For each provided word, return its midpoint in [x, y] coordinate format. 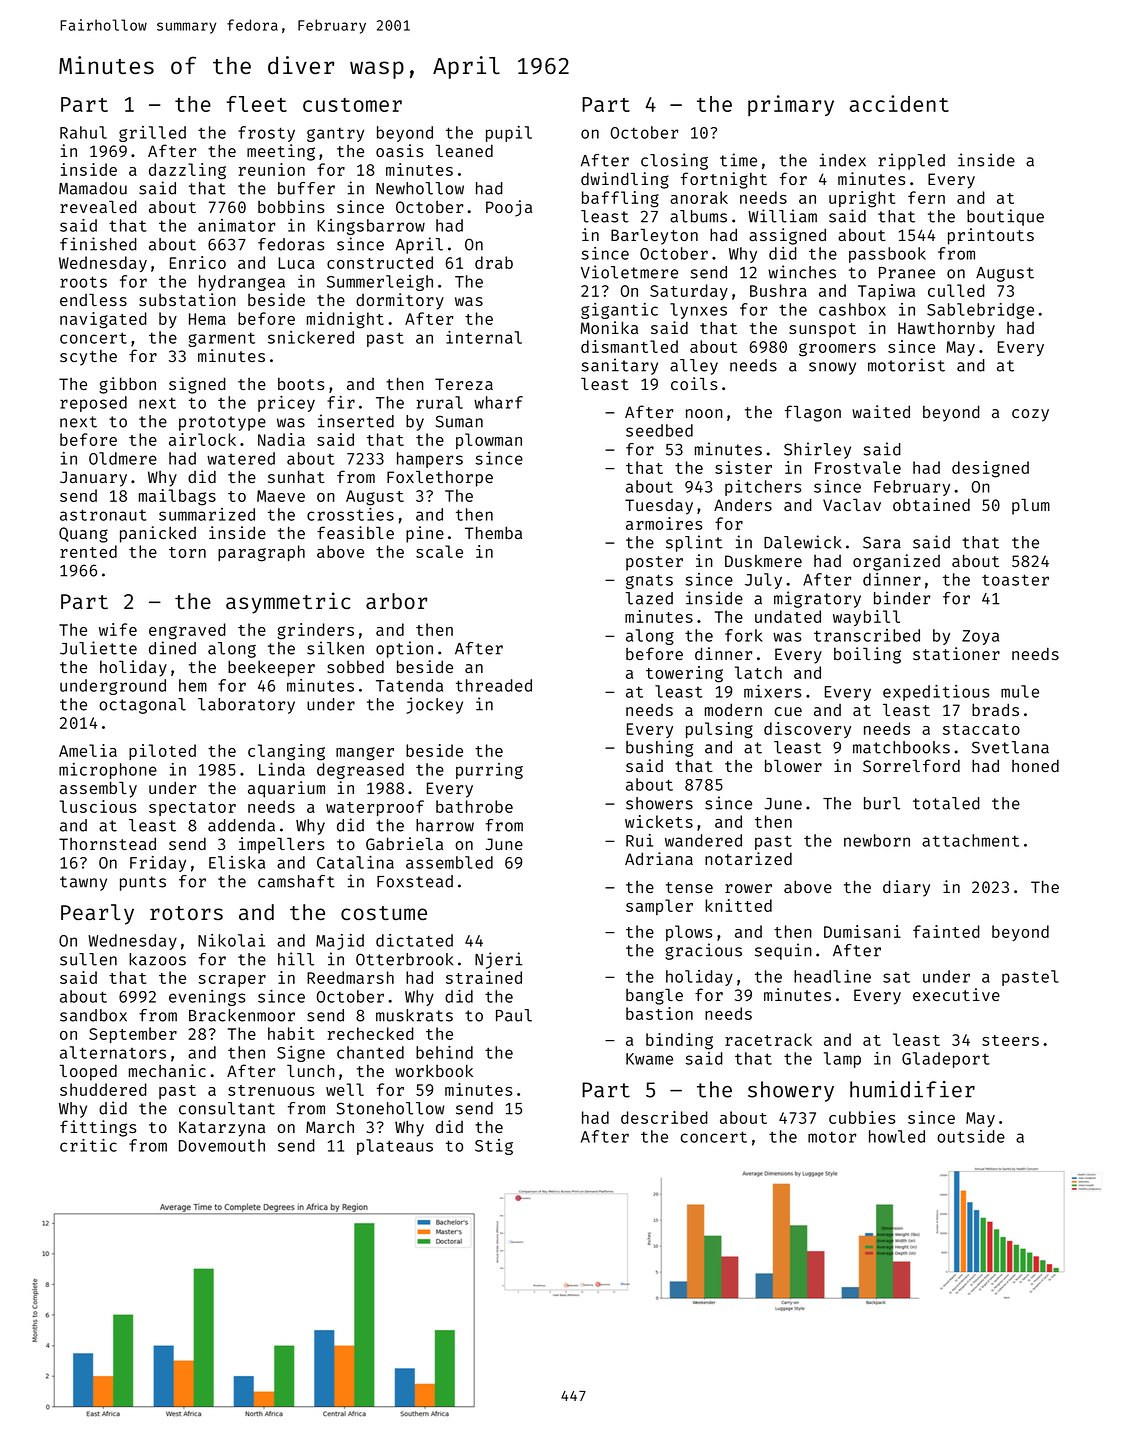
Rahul [83, 132]
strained [484, 977]
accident [899, 103]
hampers [430, 460]
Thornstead [107, 843]
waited [881, 411]
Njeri [498, 960]
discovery [807, 730]
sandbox [93, 1015]
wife [118, 629]
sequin [783, 951]
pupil [509, 134]
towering [684, 674]
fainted [946, 931]
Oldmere [123, 458]
